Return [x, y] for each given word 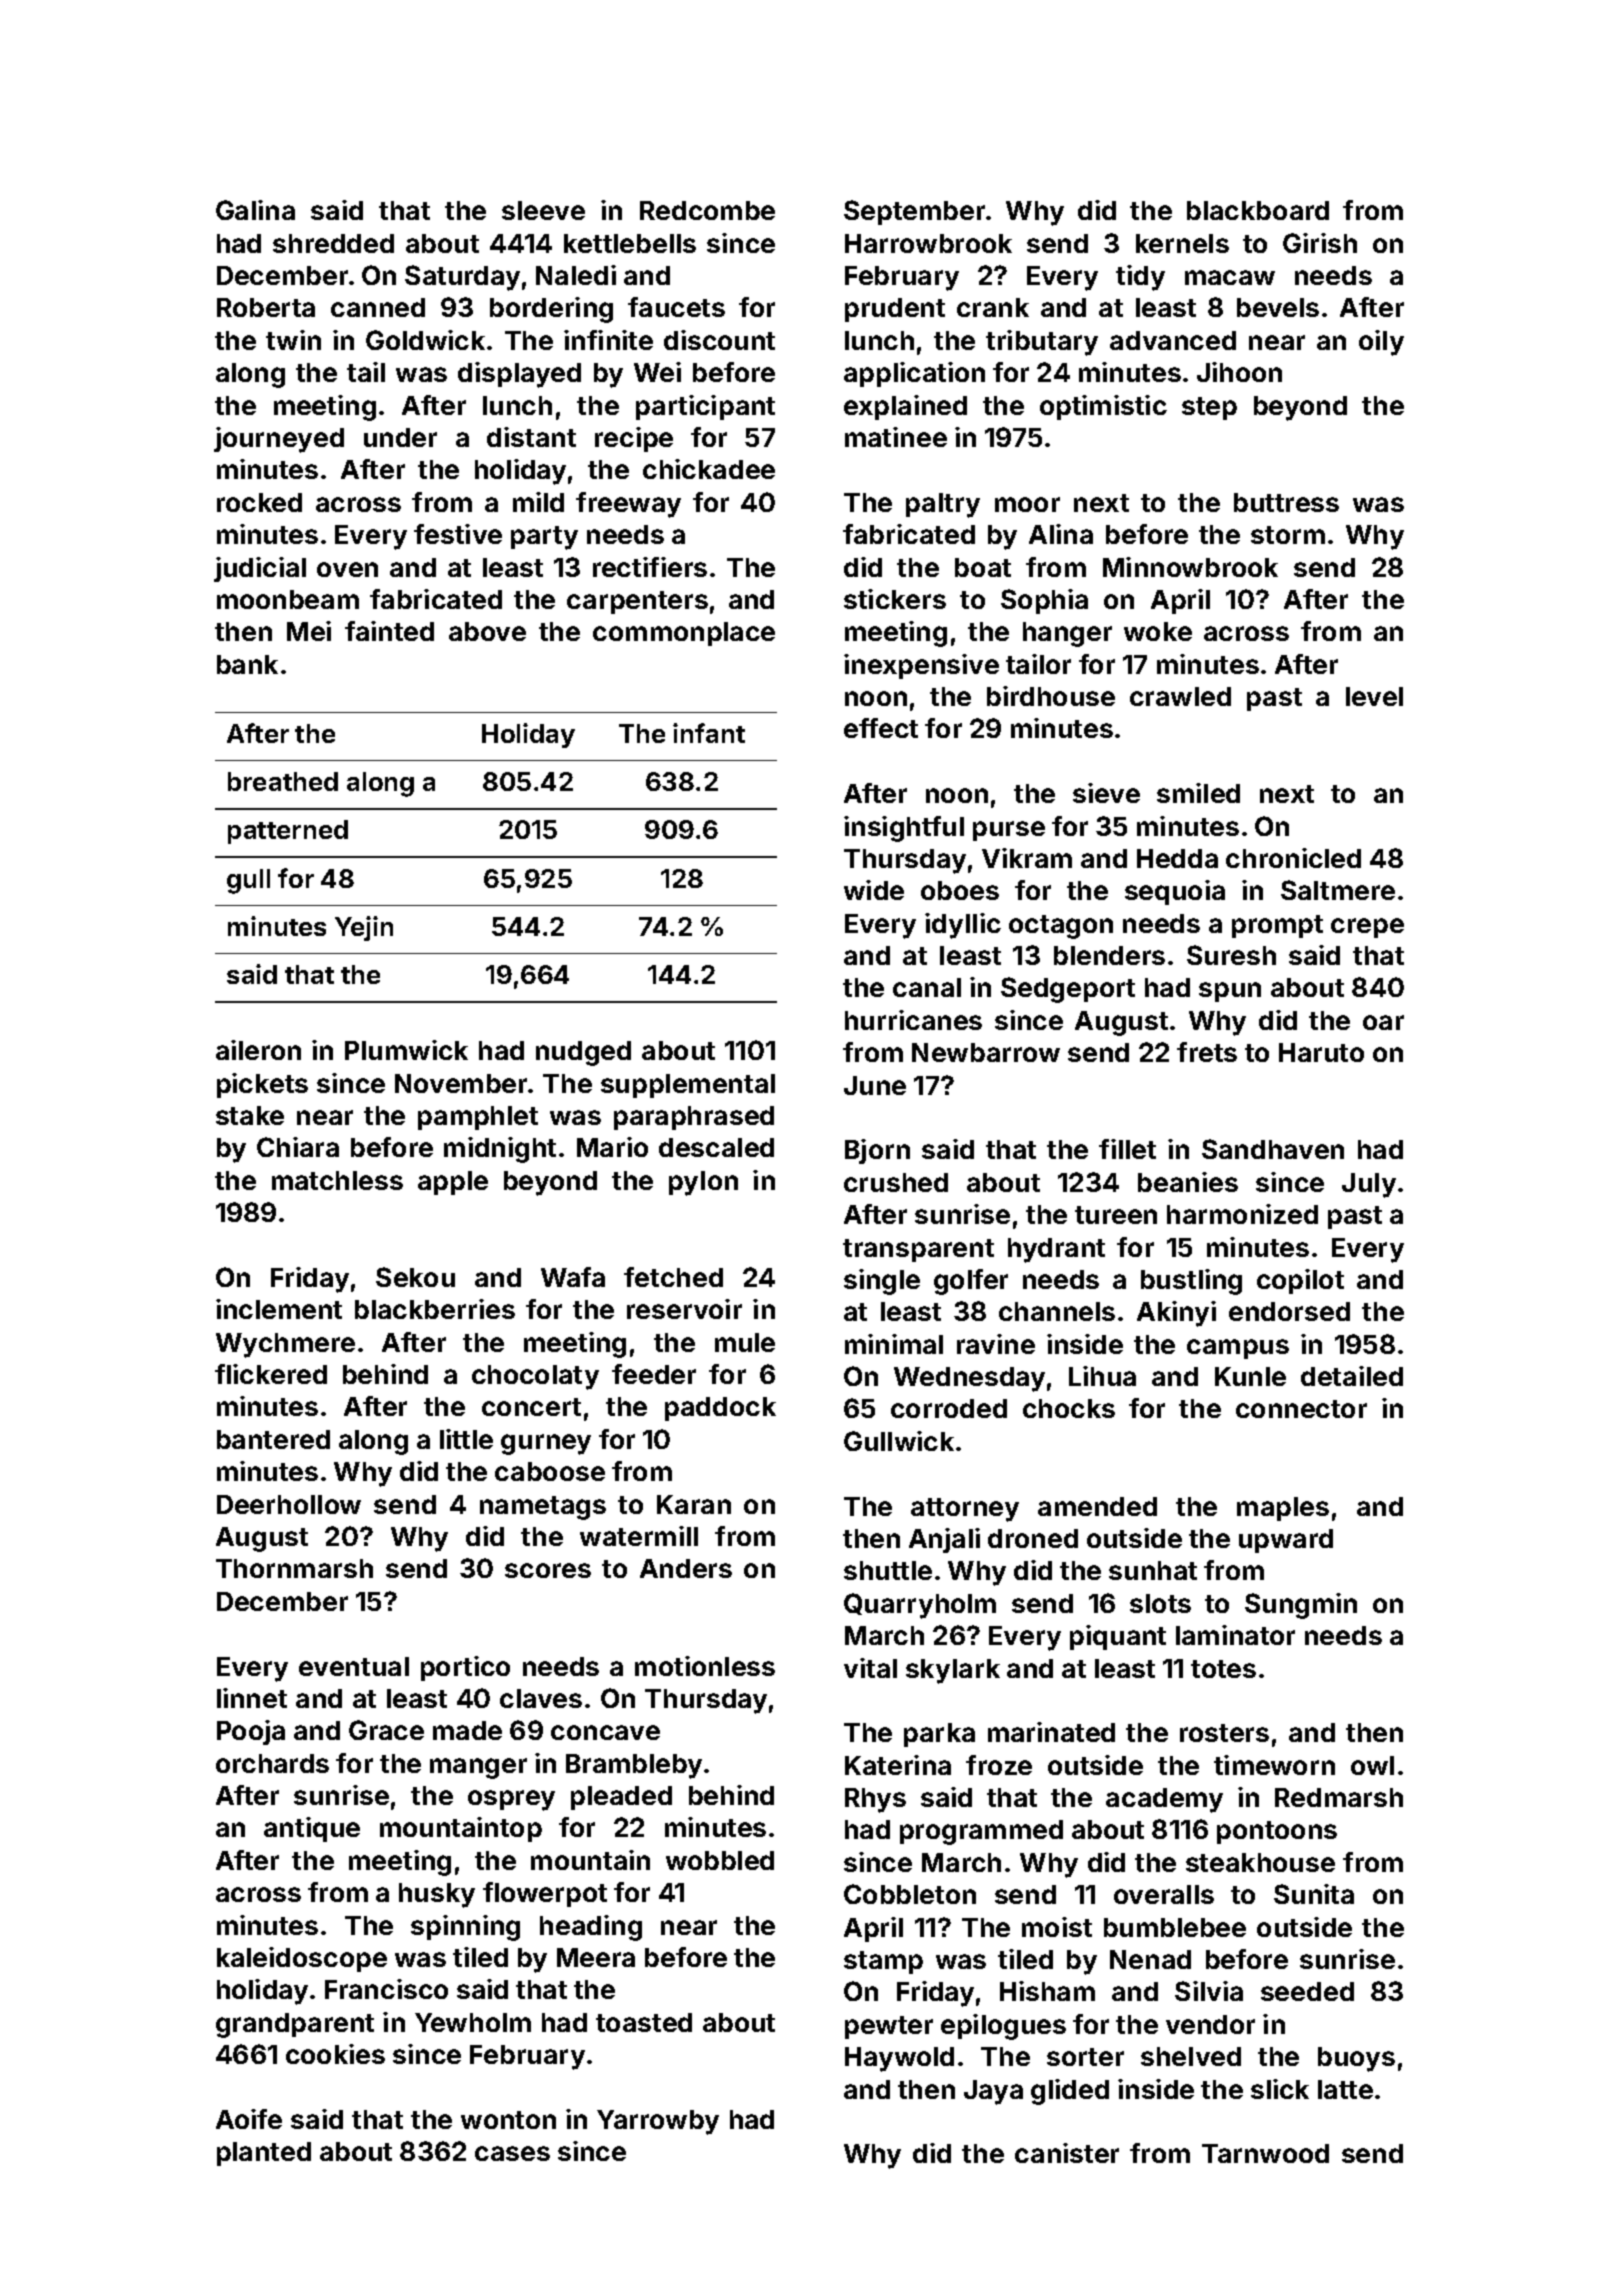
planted [264, 2154]
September [914, 212]
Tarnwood [1265, 2153]
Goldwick [425, 340]
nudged [583, 1053]
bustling [1191, 1282]
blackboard [1258, 210]
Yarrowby [658, 2122]
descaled [716, 1147]
